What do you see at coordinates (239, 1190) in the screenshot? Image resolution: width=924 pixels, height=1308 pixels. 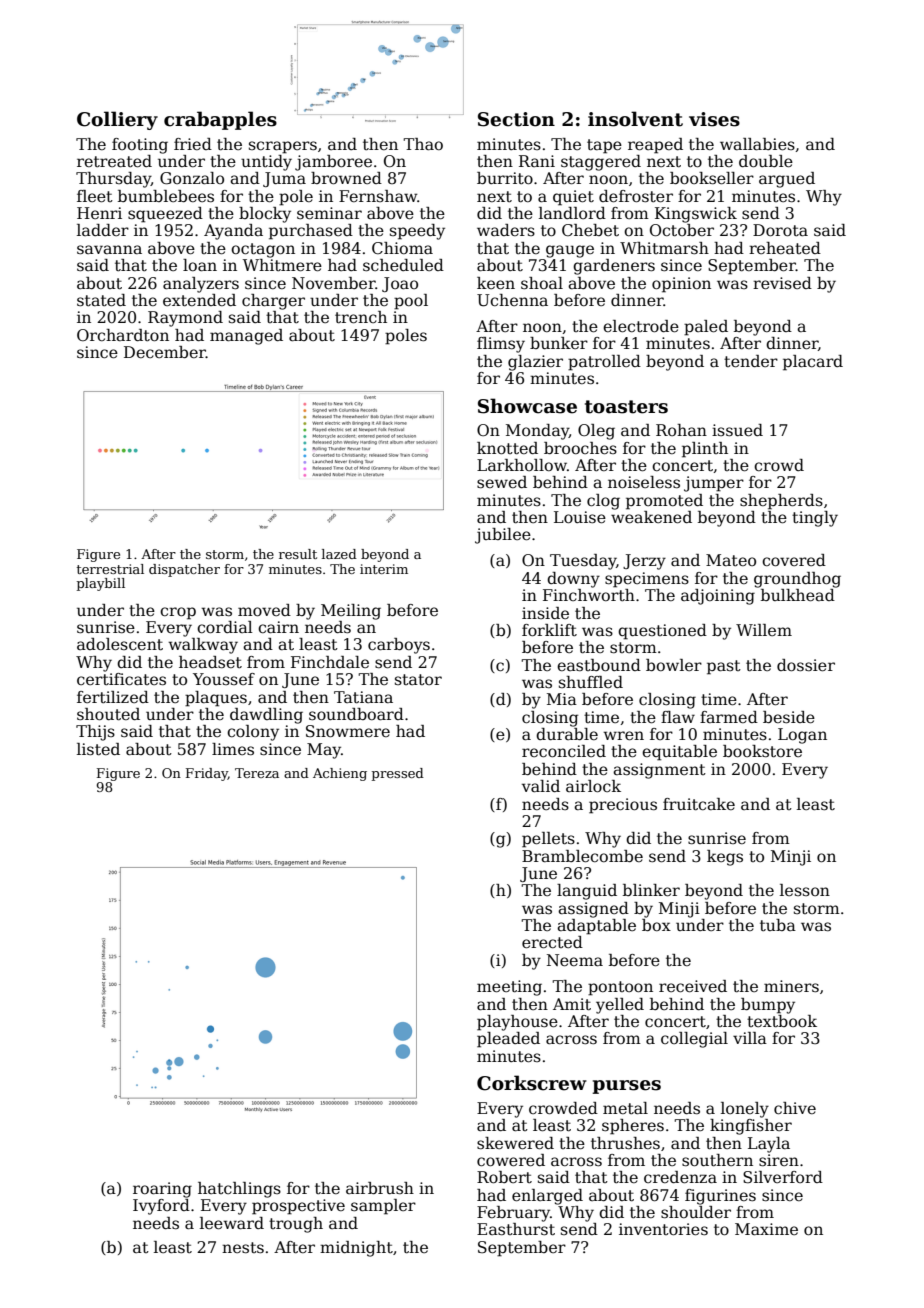 I see `hatchlings` at bounding box center [239, 1190].
